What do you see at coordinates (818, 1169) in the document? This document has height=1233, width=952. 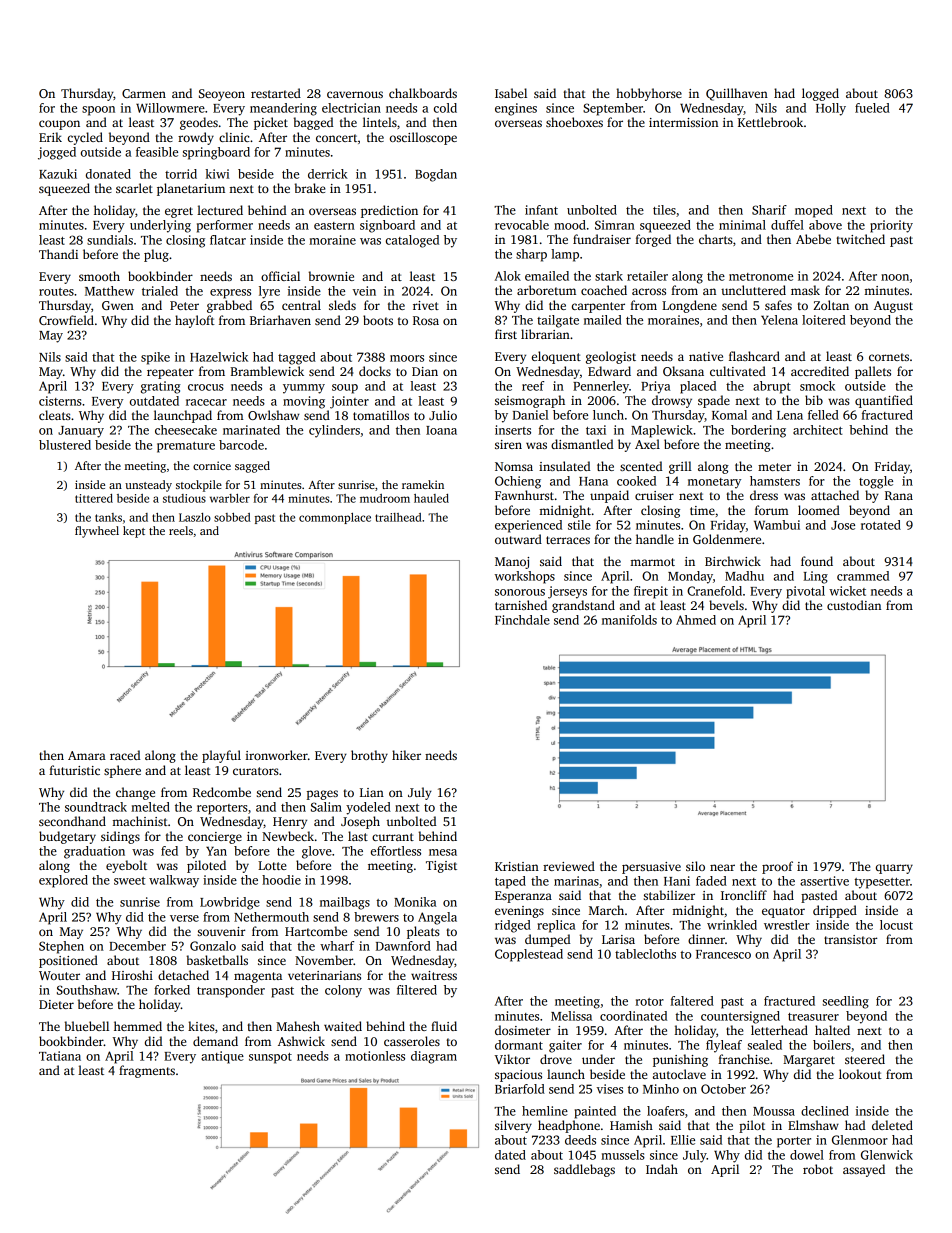 I see `robot` at bounding box center [818, 1169].
